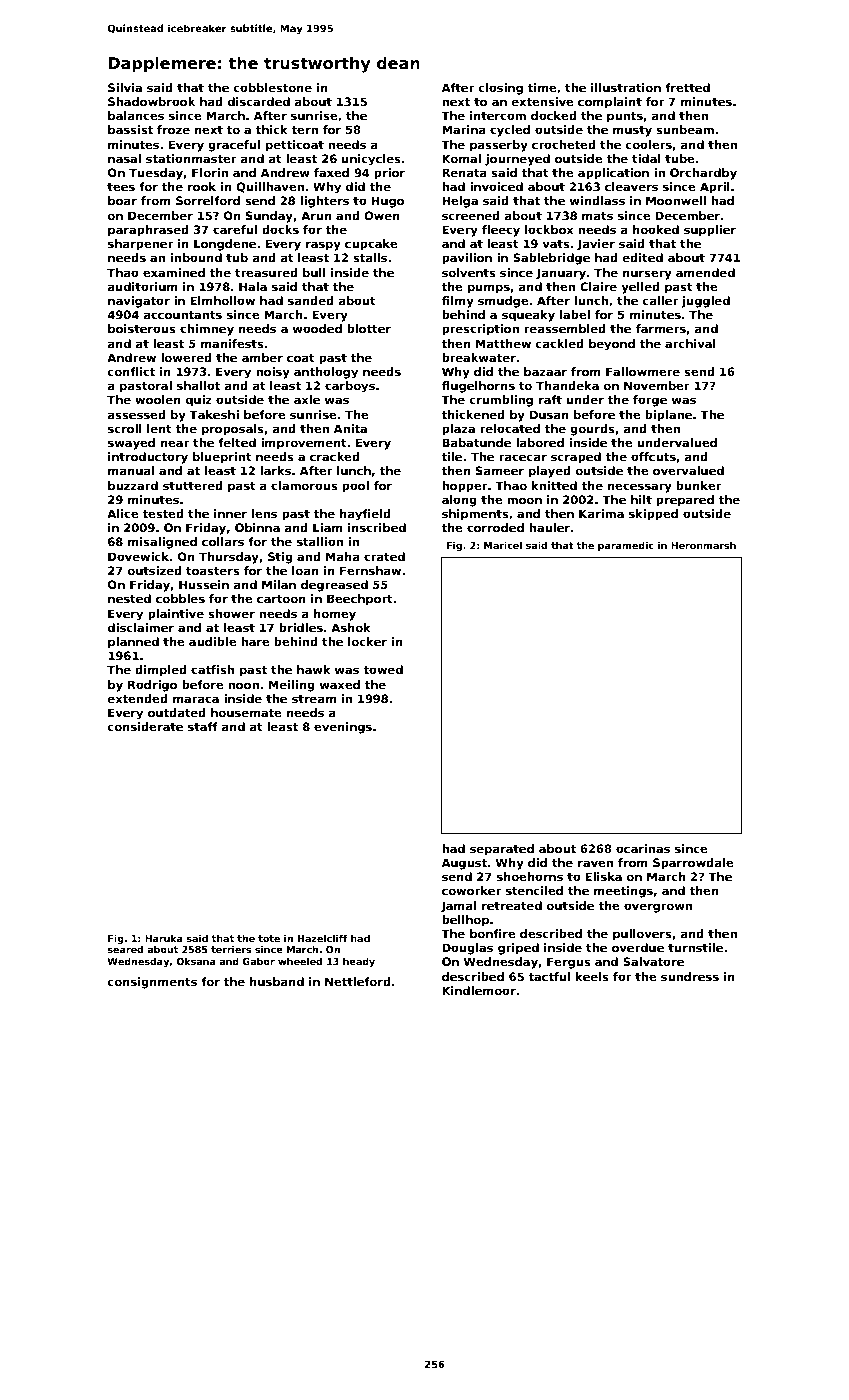 The image size is (849, 1400). What do you see at coordinates (259, 101) in the document?
I see `discarded` at bounding box center [259, 101].
